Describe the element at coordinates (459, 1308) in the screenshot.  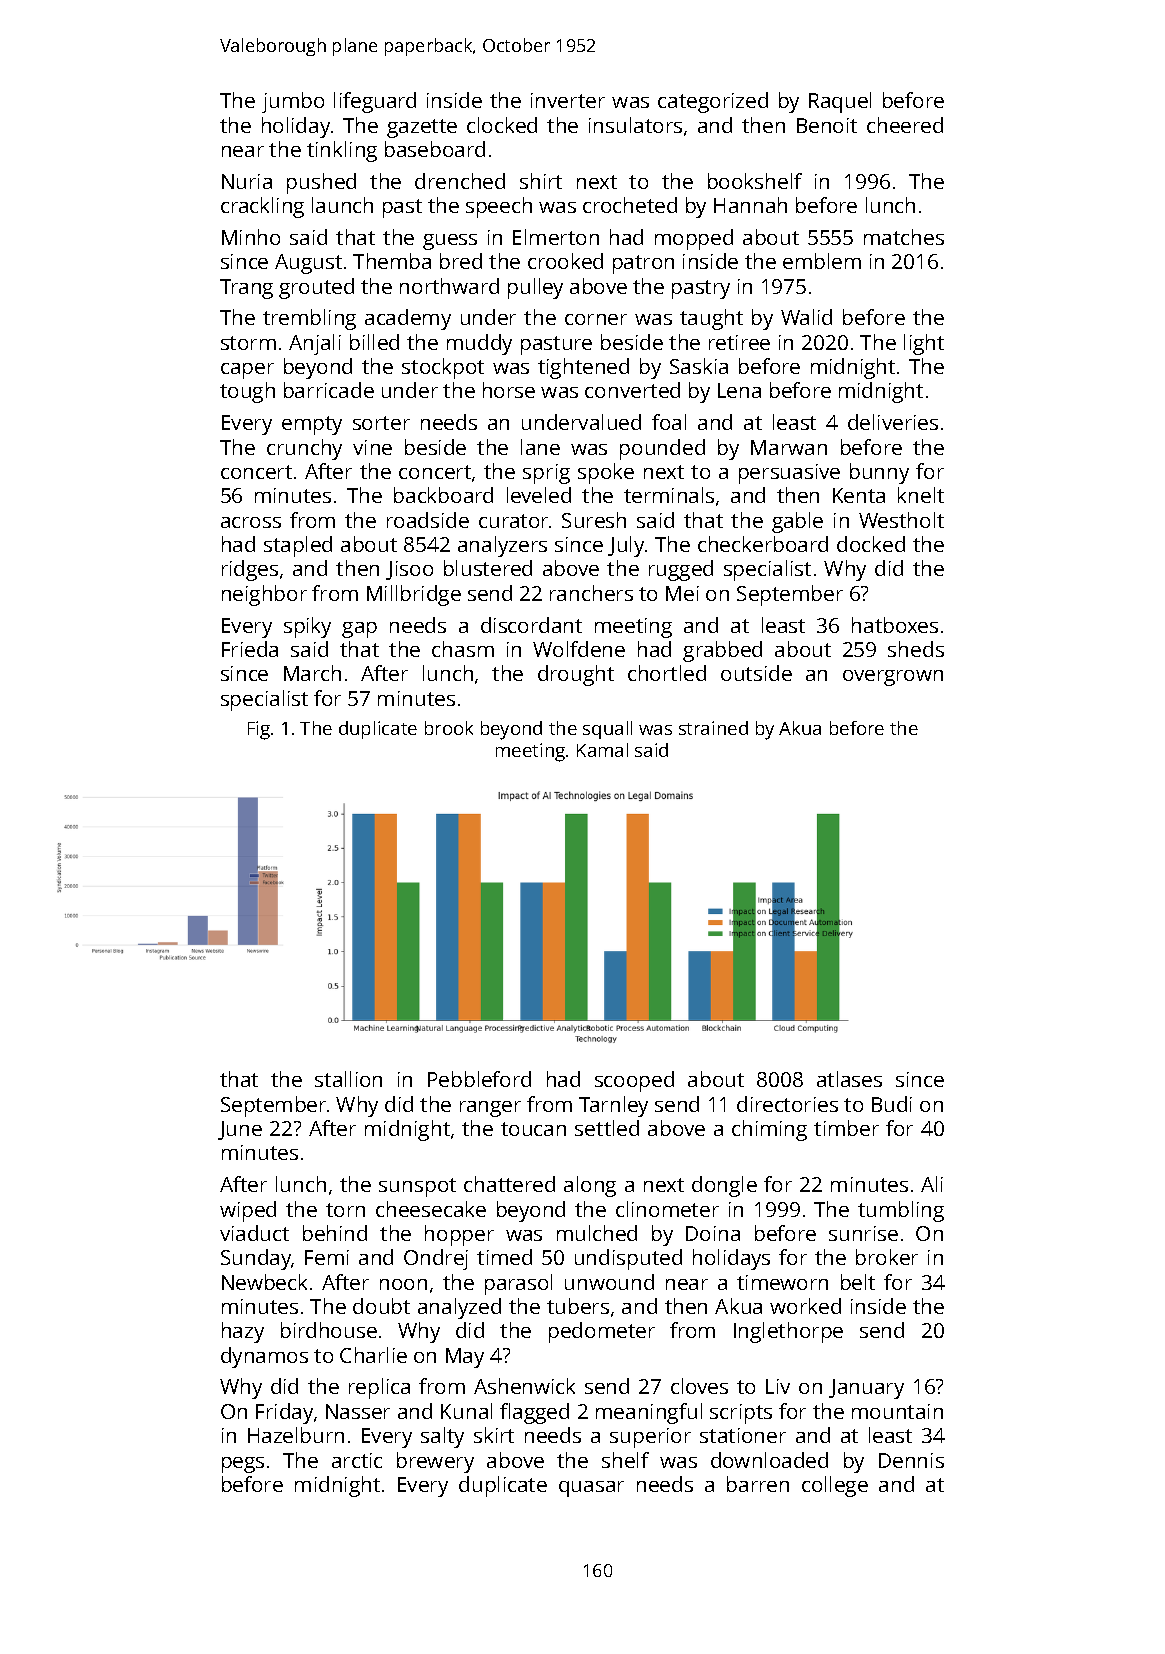
I see `analyzed` at that location.
